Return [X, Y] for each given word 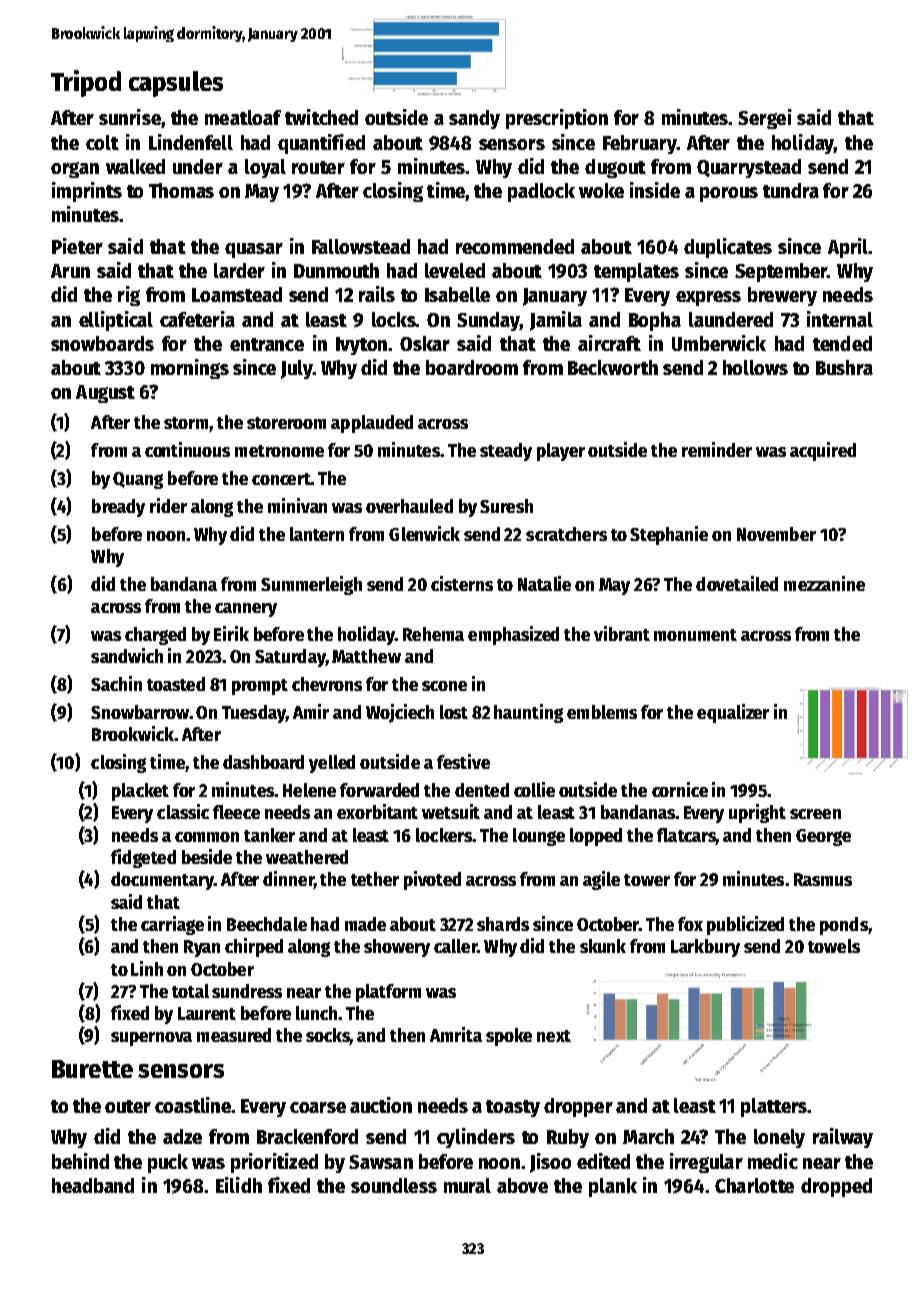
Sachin [116, 683]
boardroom [472, 367]
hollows [755, 367]
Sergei [765, 119]
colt [102, 142]
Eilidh [239, 1185]
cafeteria [197, 319]
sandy [474, 119]
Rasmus [823, 879]
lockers [444, 835]
